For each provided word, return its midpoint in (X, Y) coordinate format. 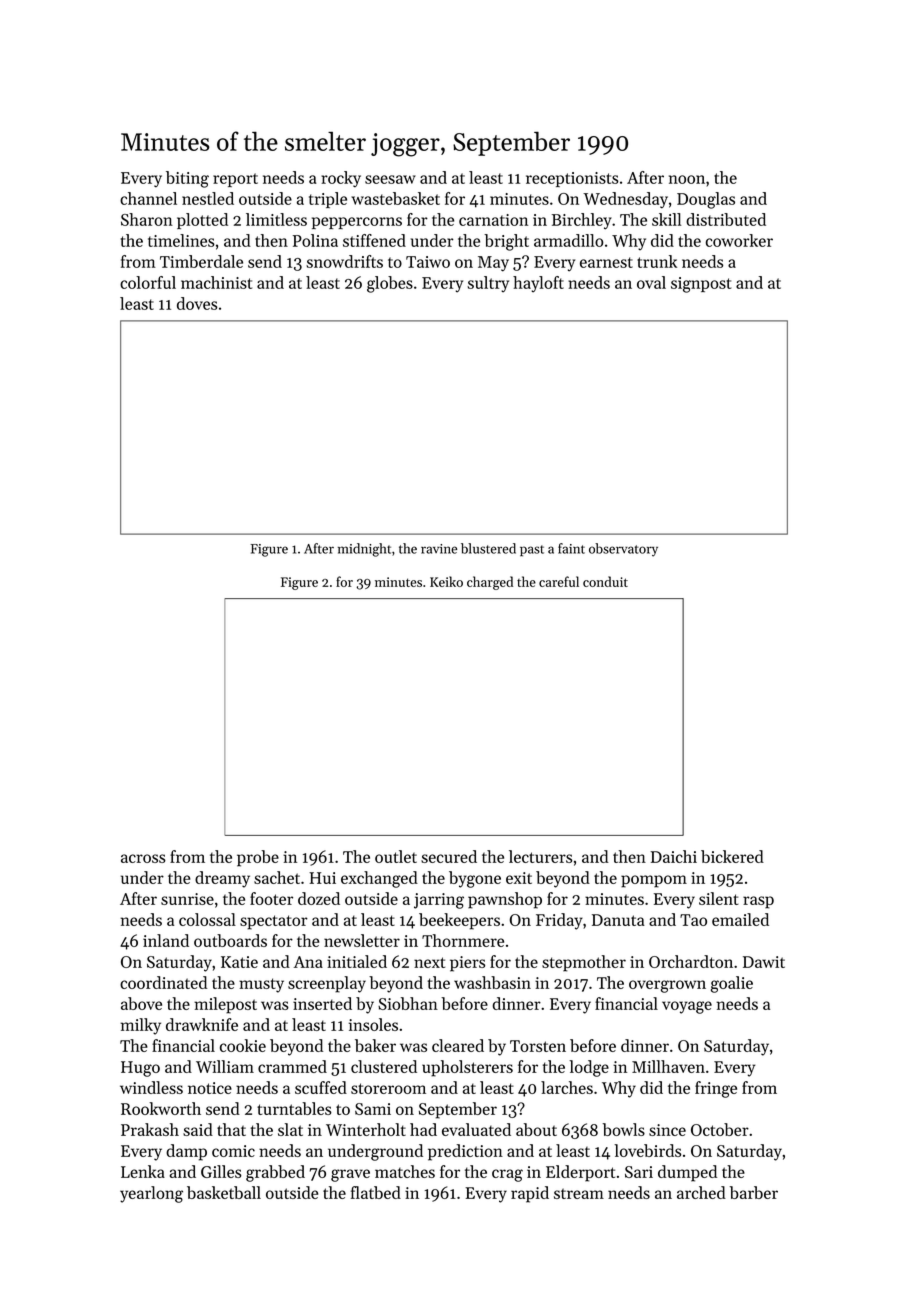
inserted (322, 1003)
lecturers (540, 856)
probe (258, 858)
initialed (357, 961)
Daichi (674, 856)
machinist (216, 282)
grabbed (275, 1173)
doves (197, 303)
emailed (740, 919)
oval (651, 282)
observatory (623, 550)
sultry (488, 284)
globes (390, 284)
